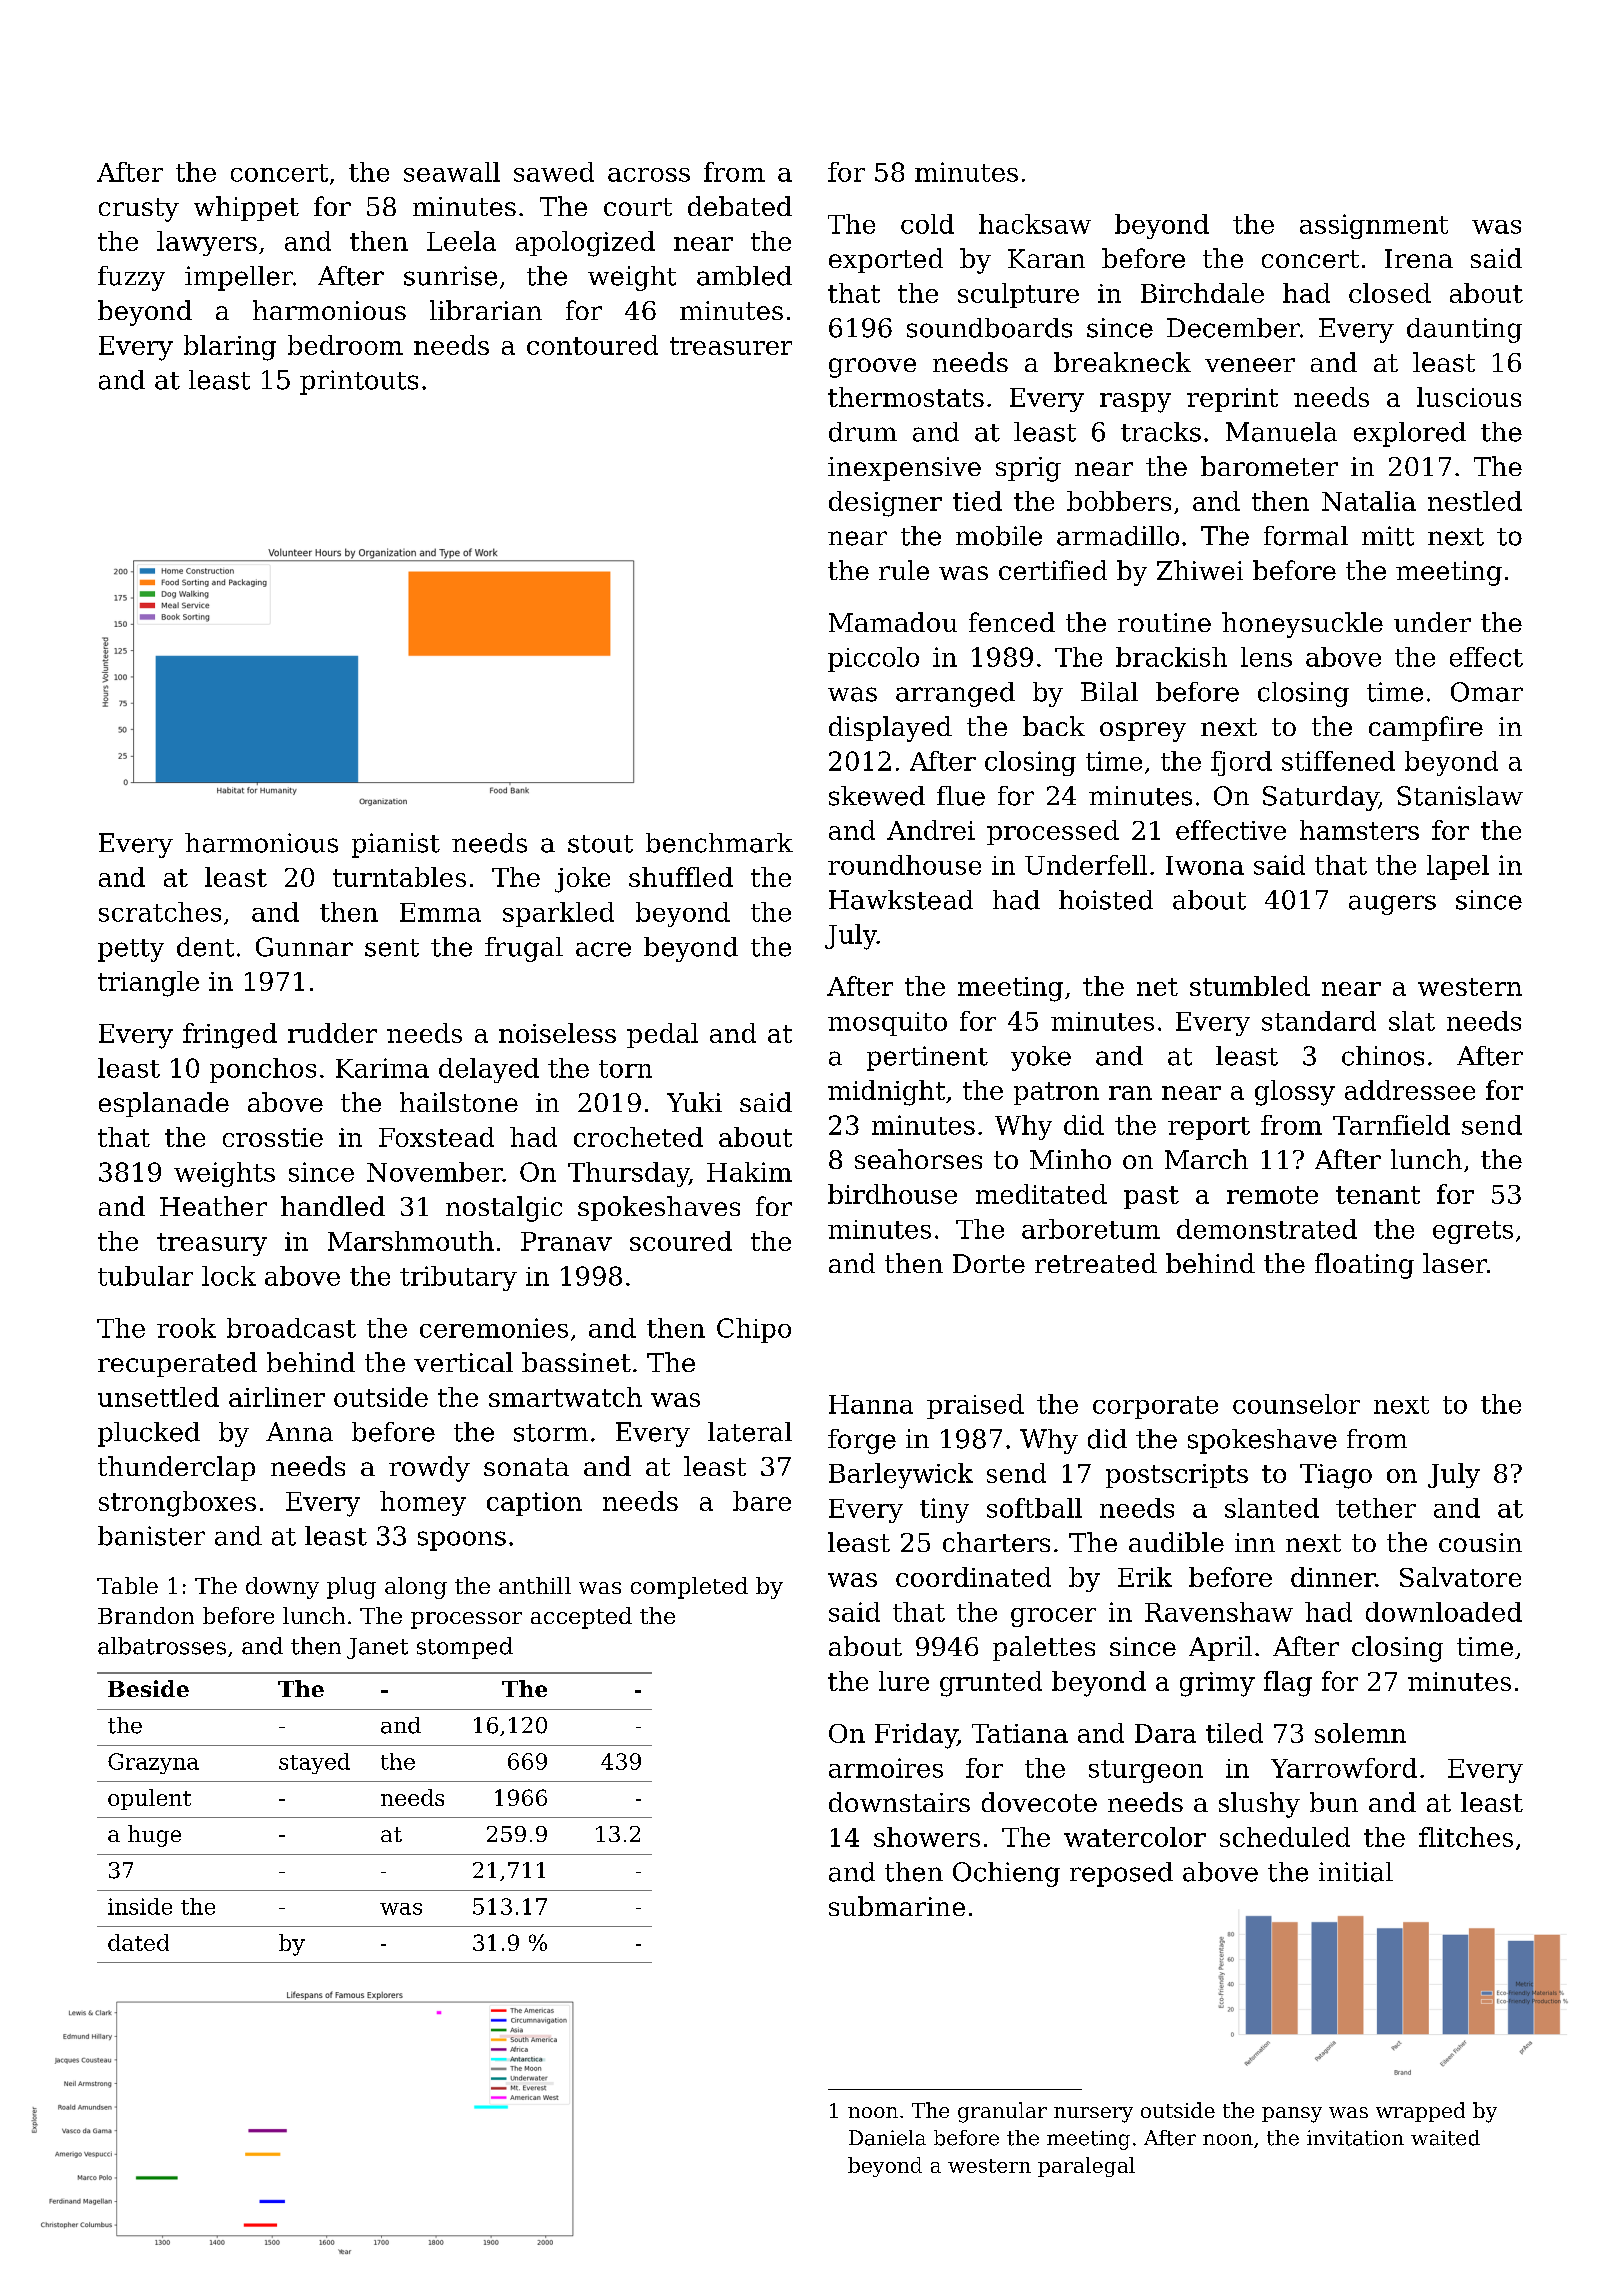 The width and height of the page is (1620, 2292). I want to click on hacksaw, so click(1035, 224).
